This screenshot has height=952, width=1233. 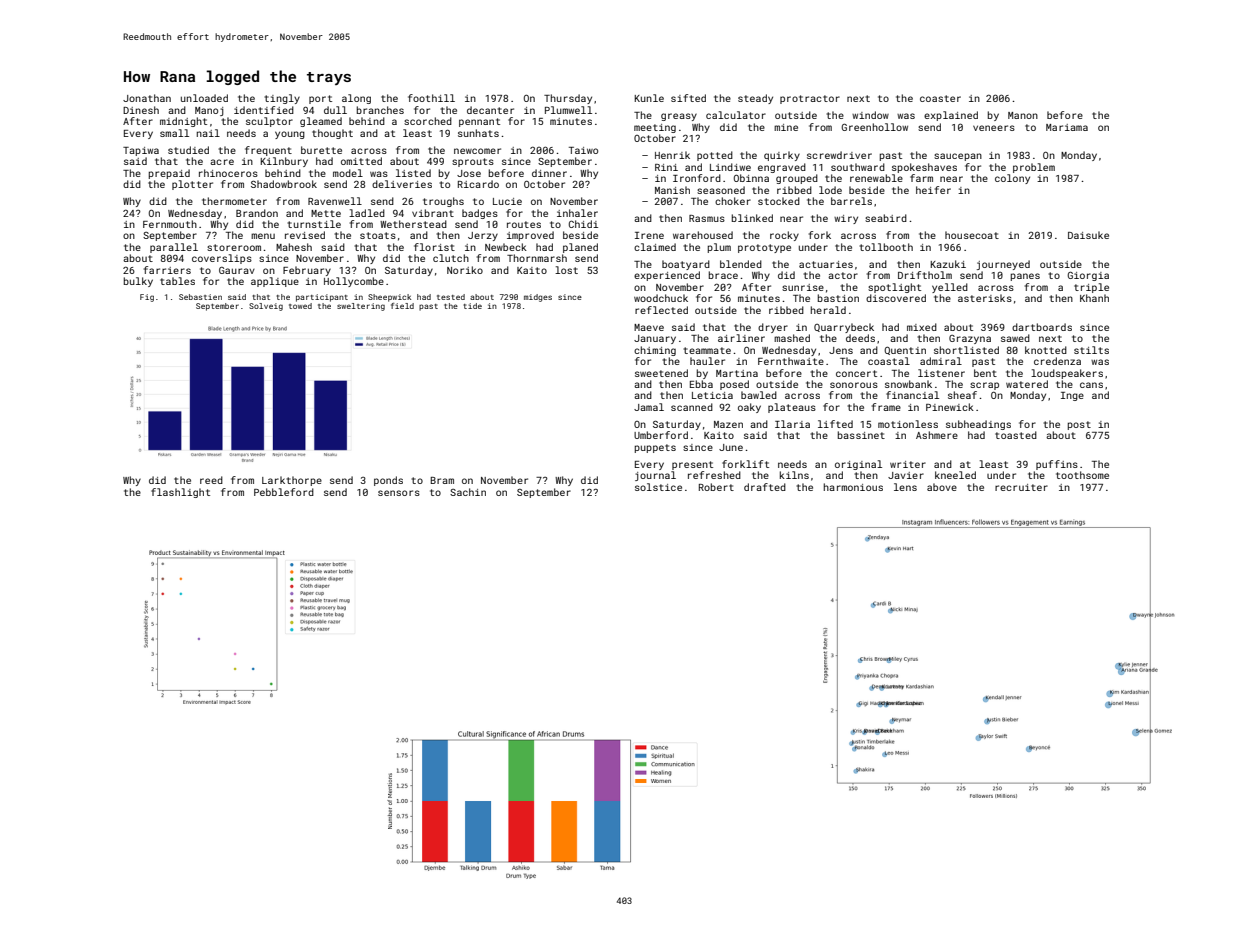 What do you see at coordinates (361, 307) in the screenshot?
I see `sweltering` at bounding box center [361, 307].
